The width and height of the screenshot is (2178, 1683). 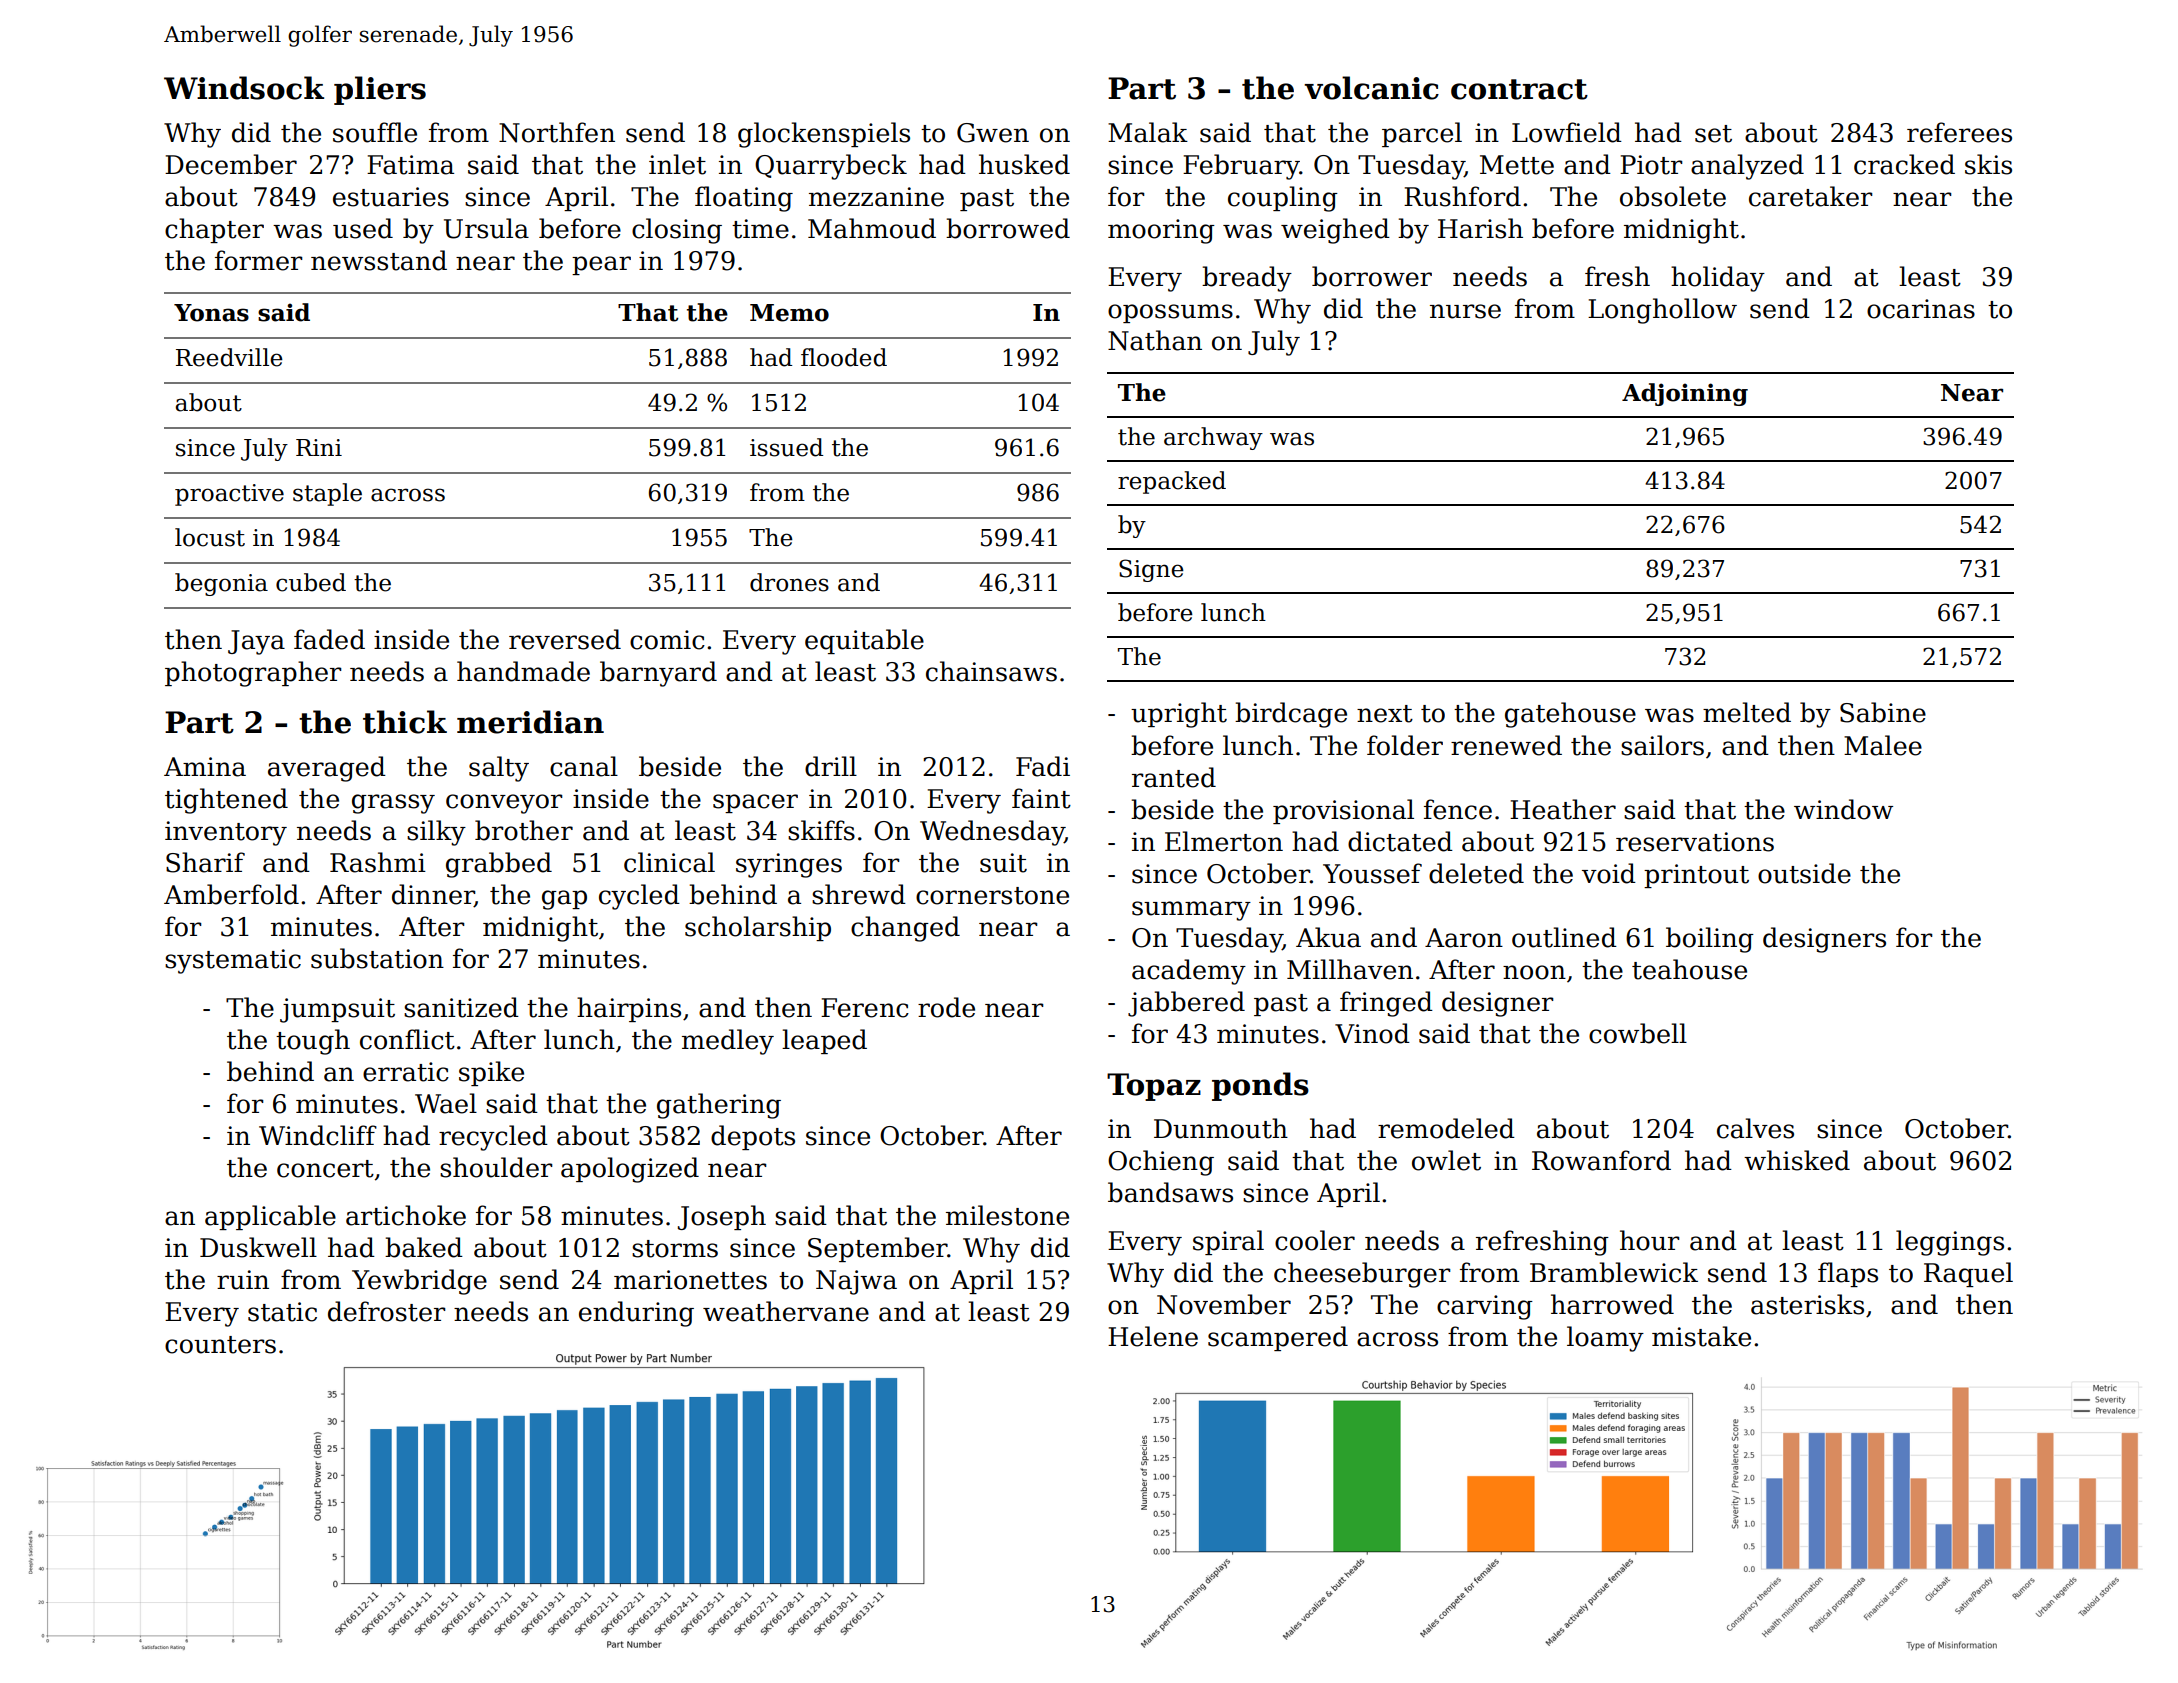 I want to click on volcanic, so click(x=1371, y=88).
